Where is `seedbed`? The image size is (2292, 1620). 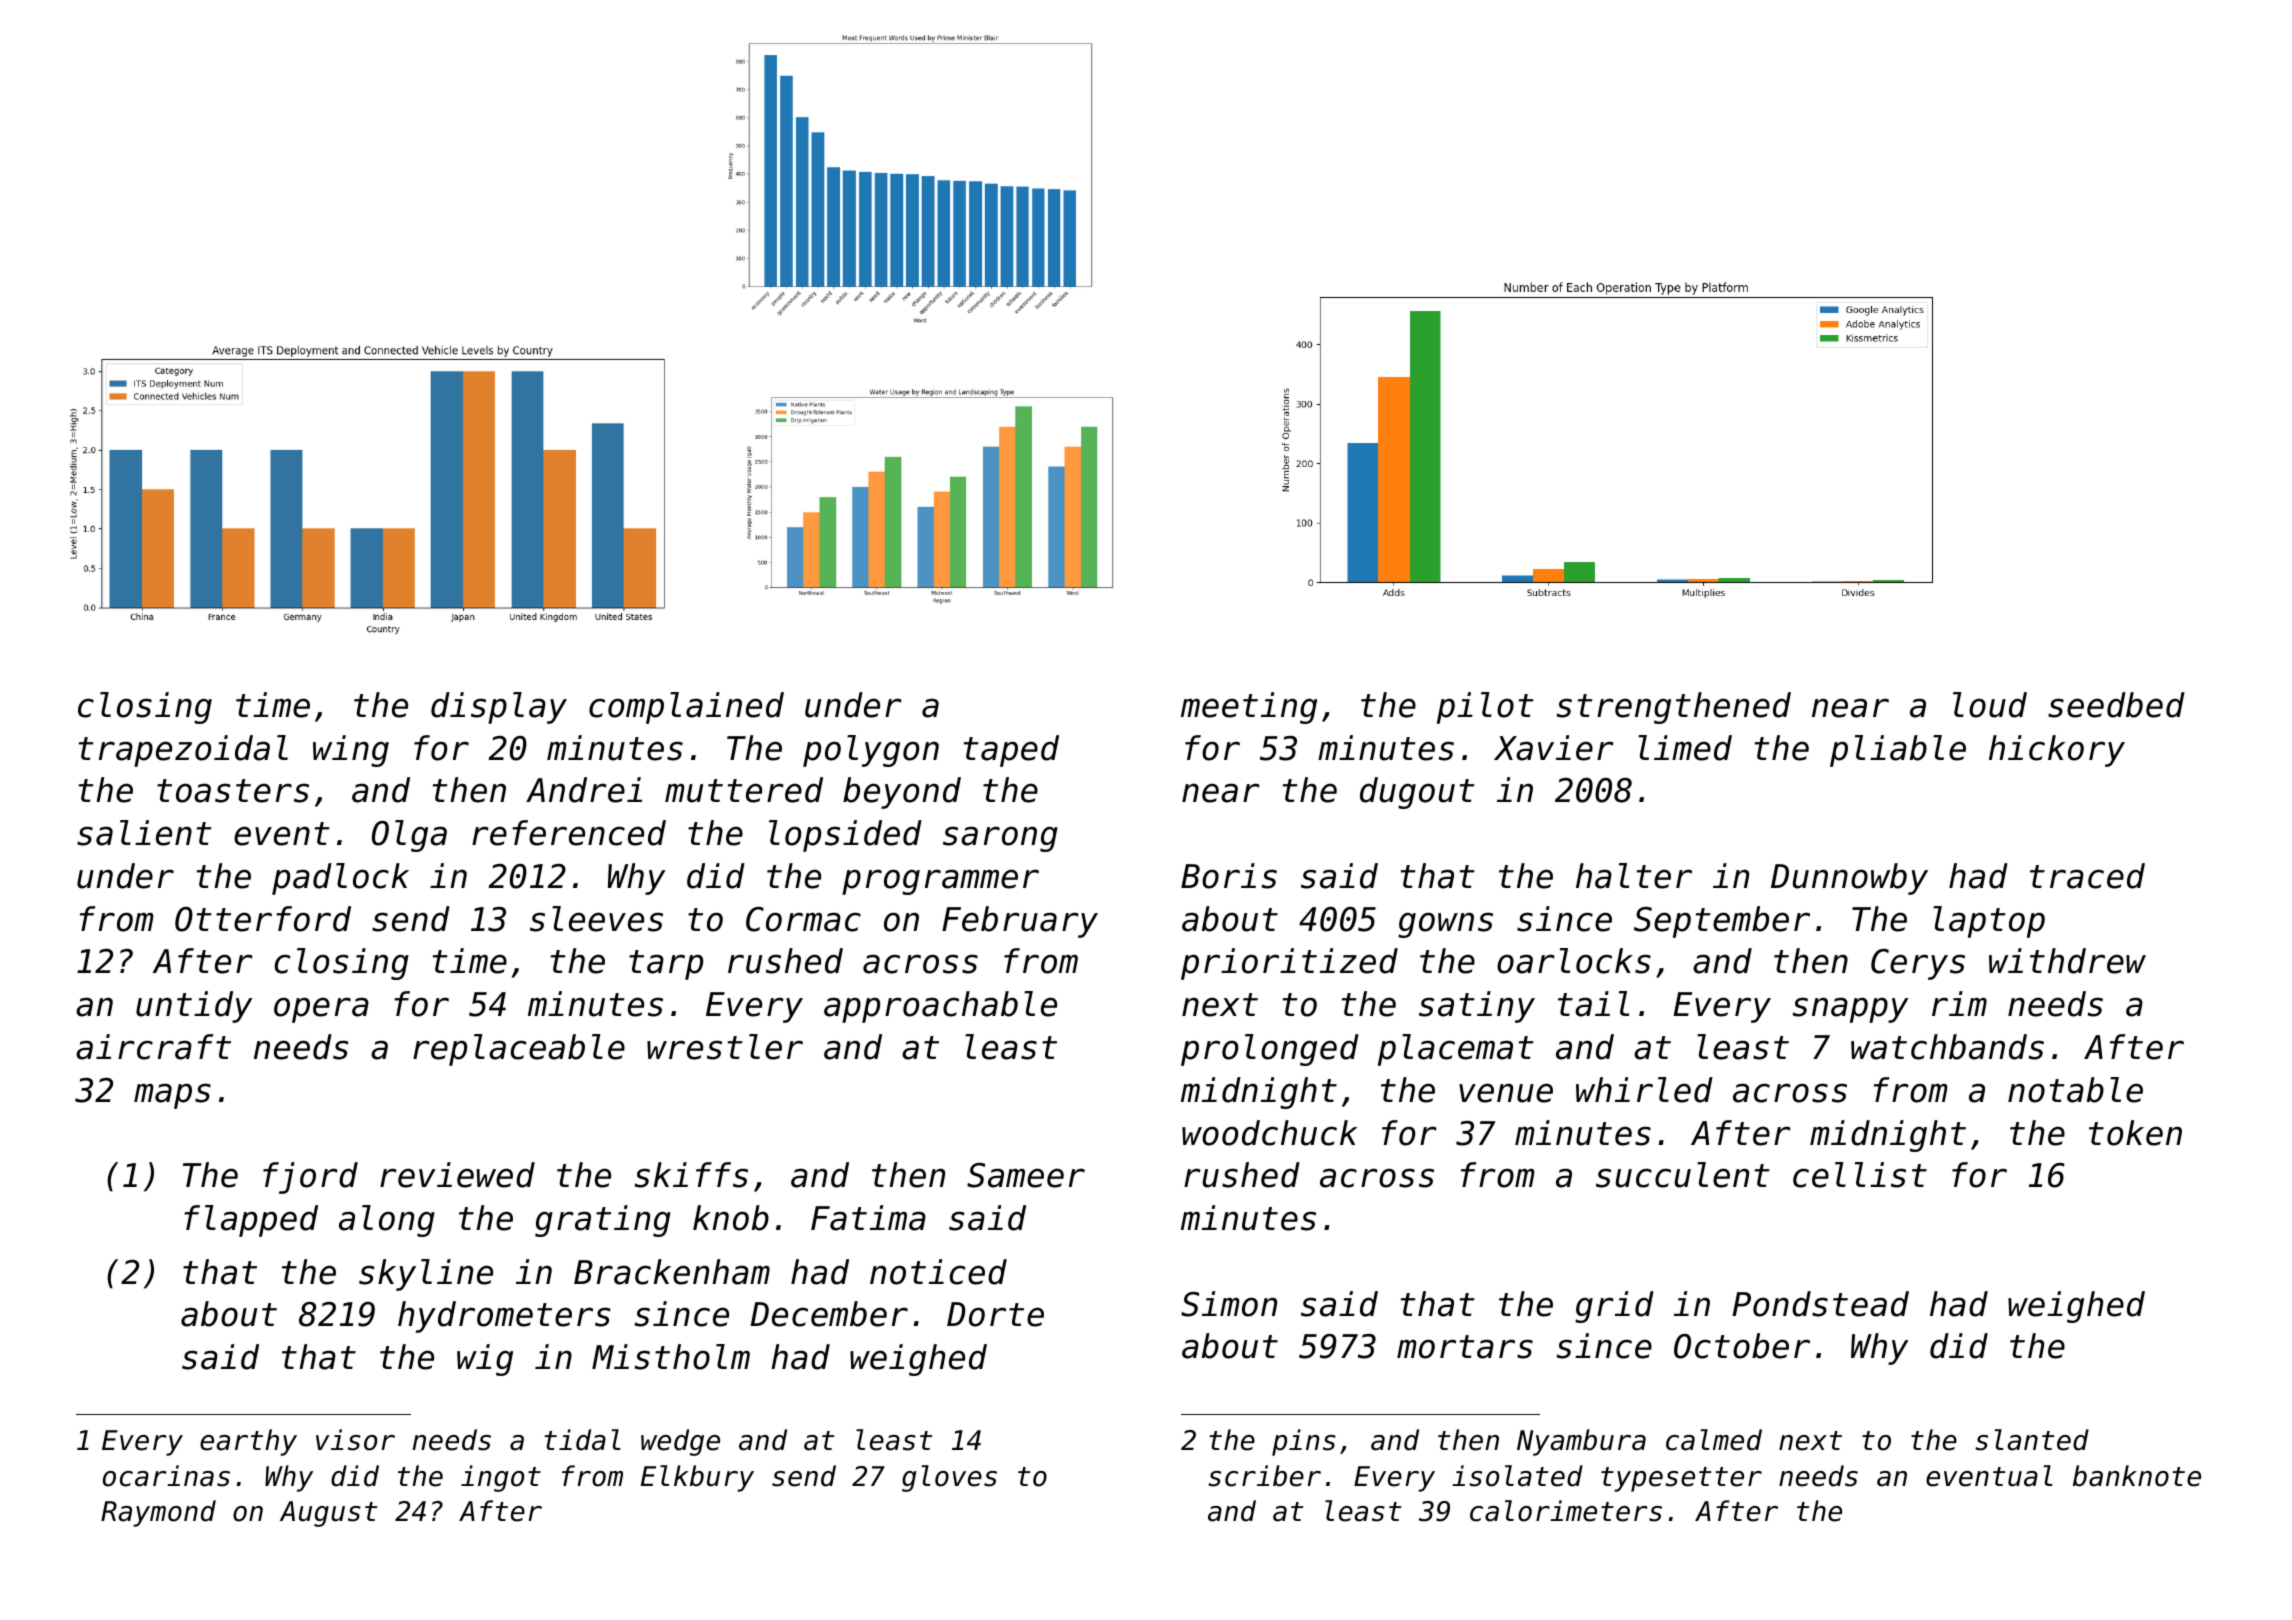 seedbed is located at coordinates (2116, 705).
